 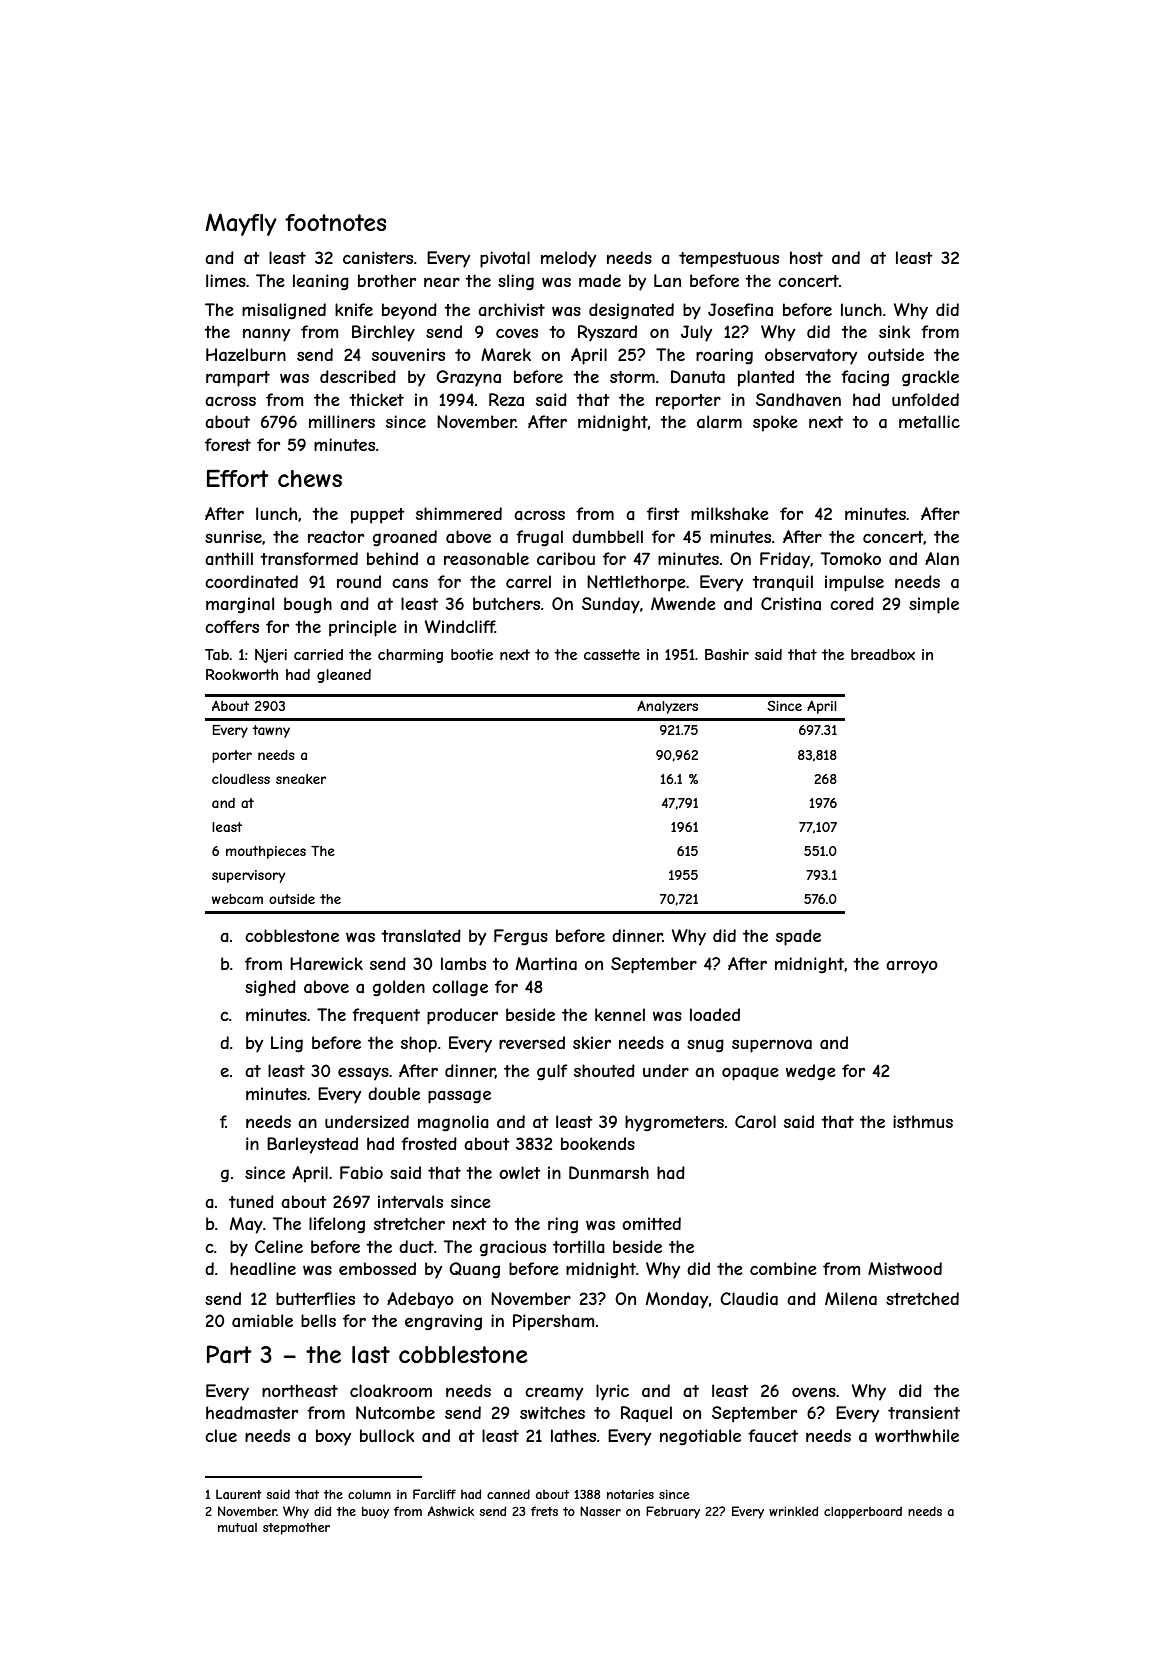 I want to click on owlet, so click(x=520, y=1172).
